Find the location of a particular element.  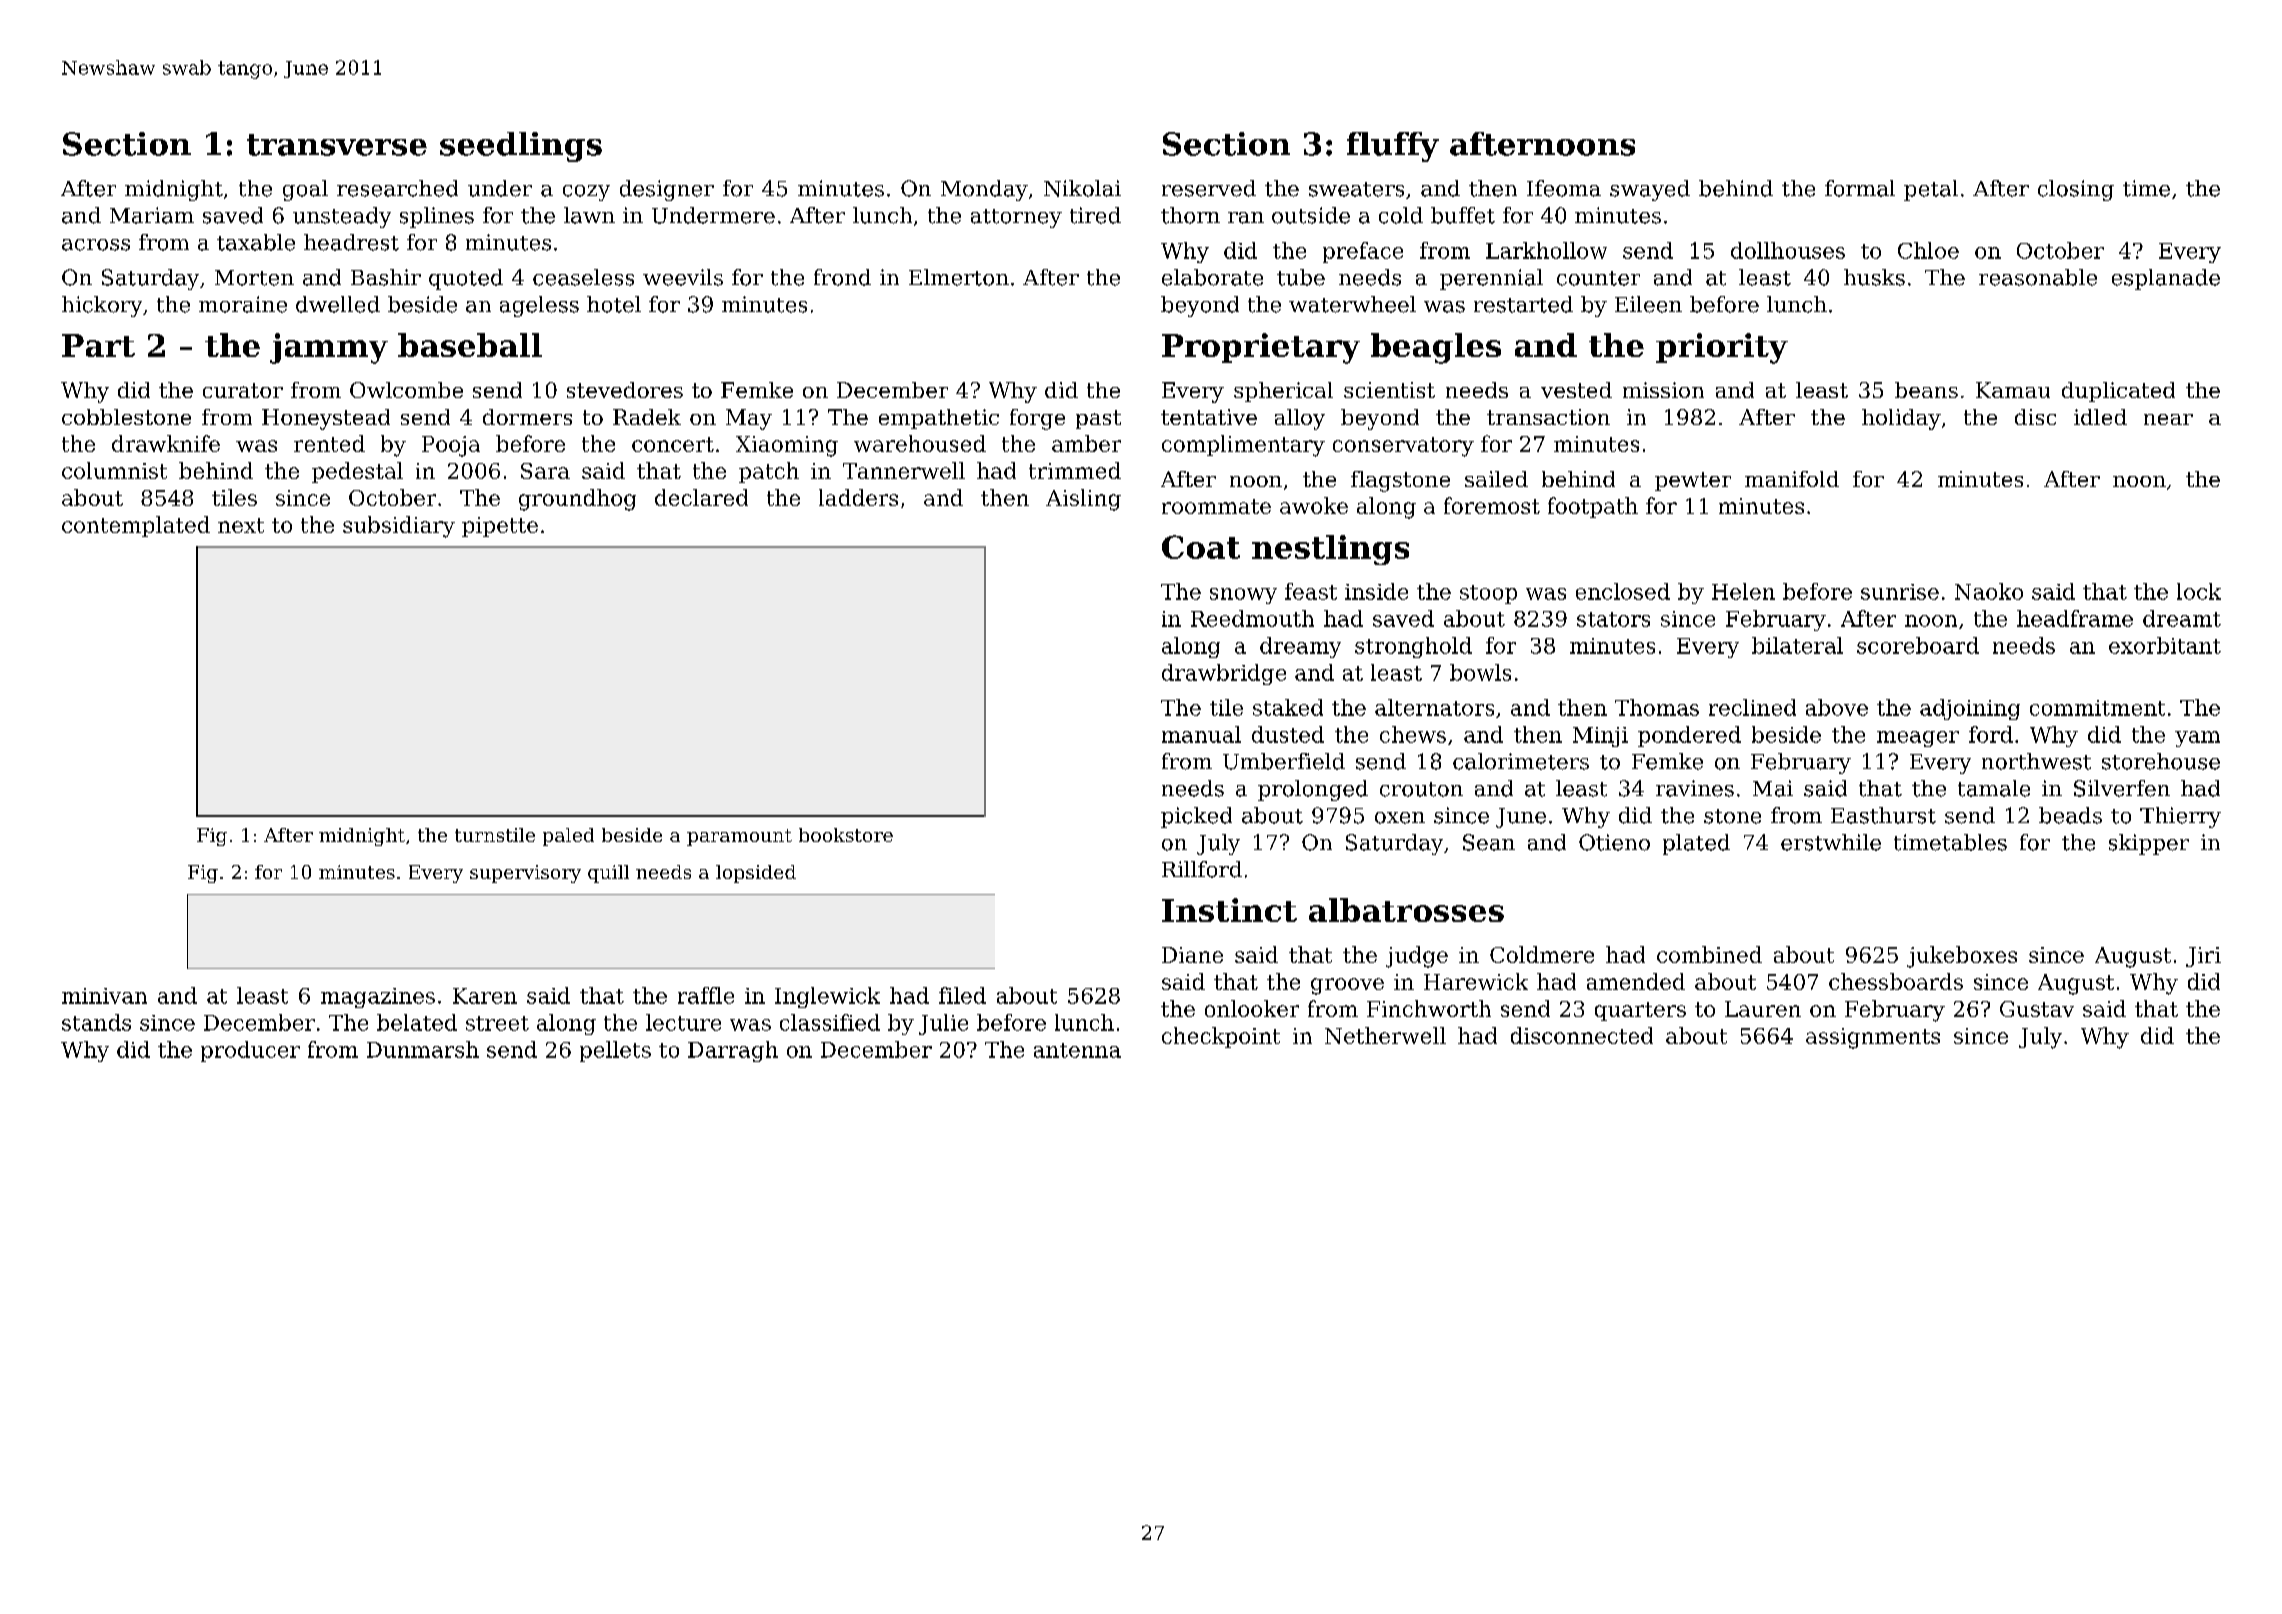

pellets is located at coordinates (615, 1051).
